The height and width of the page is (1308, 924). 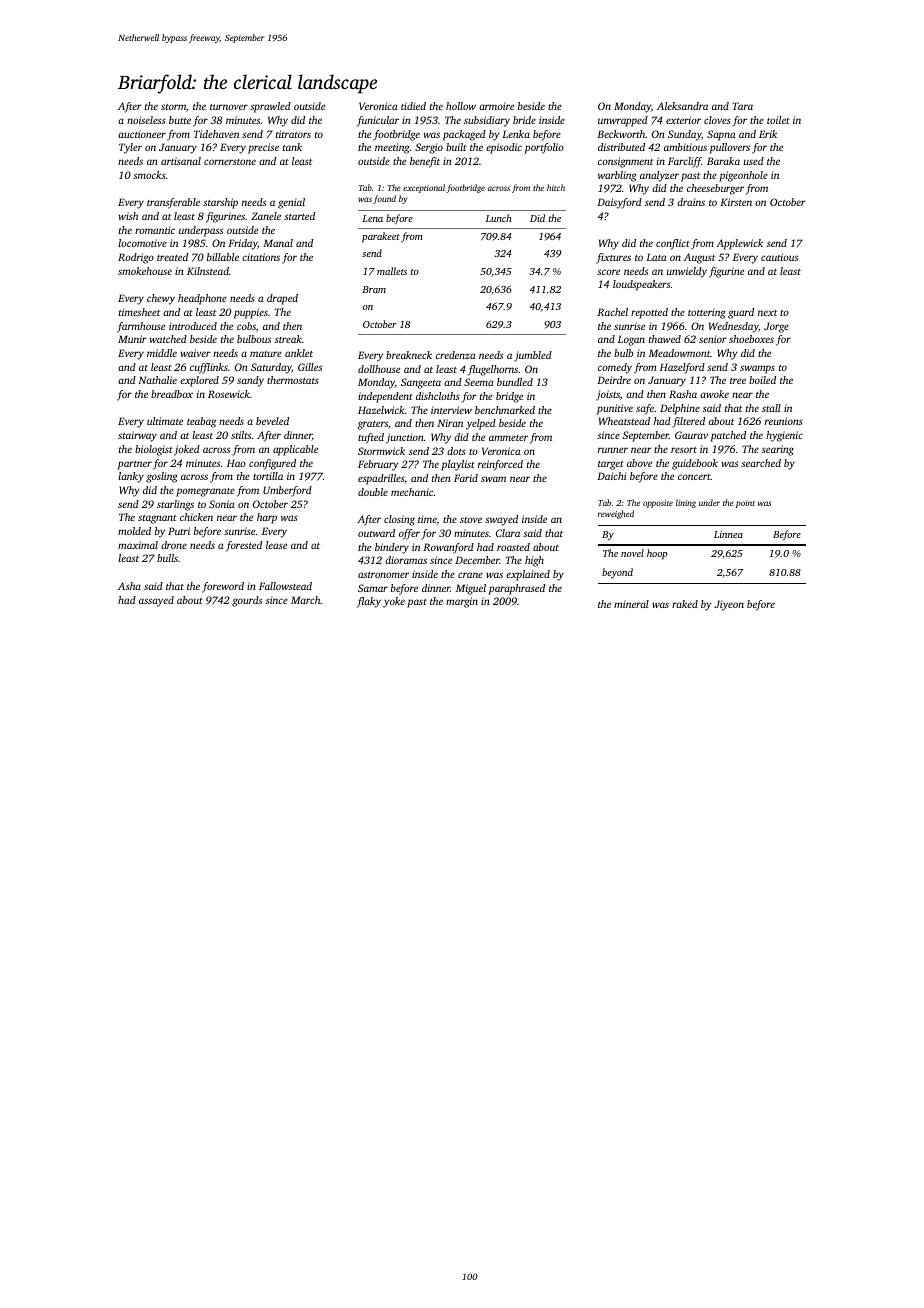 What do you see at coordinates (267, 518) in the page?
I see `harp` at bounding box center [267, 518].
